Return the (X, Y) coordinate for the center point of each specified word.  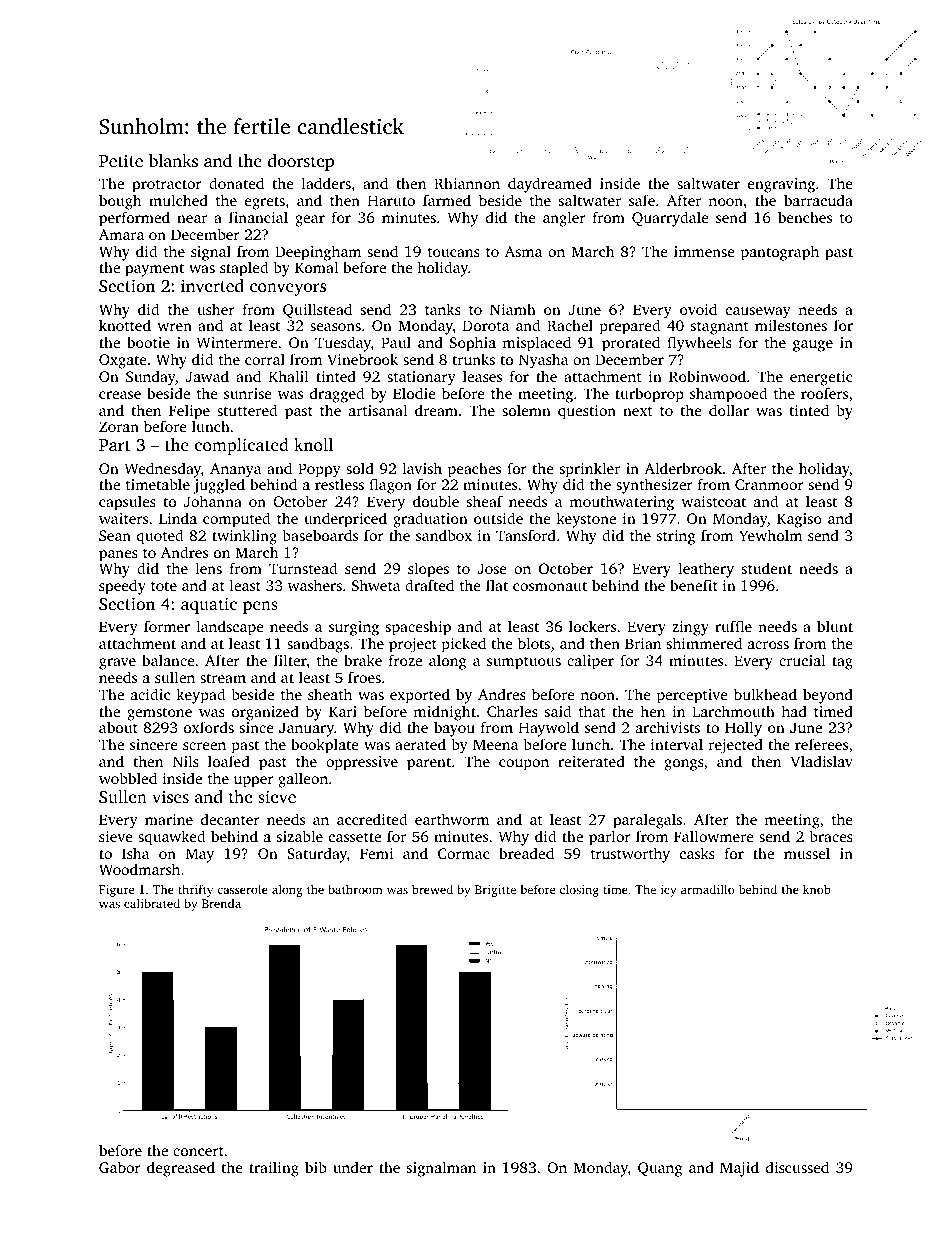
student (767, 568)
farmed (447, 200)
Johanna (213, 501)
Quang (660, 1169)
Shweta (376, 585)
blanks (173, 160)
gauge (813, 346)
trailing (274, 1169)
